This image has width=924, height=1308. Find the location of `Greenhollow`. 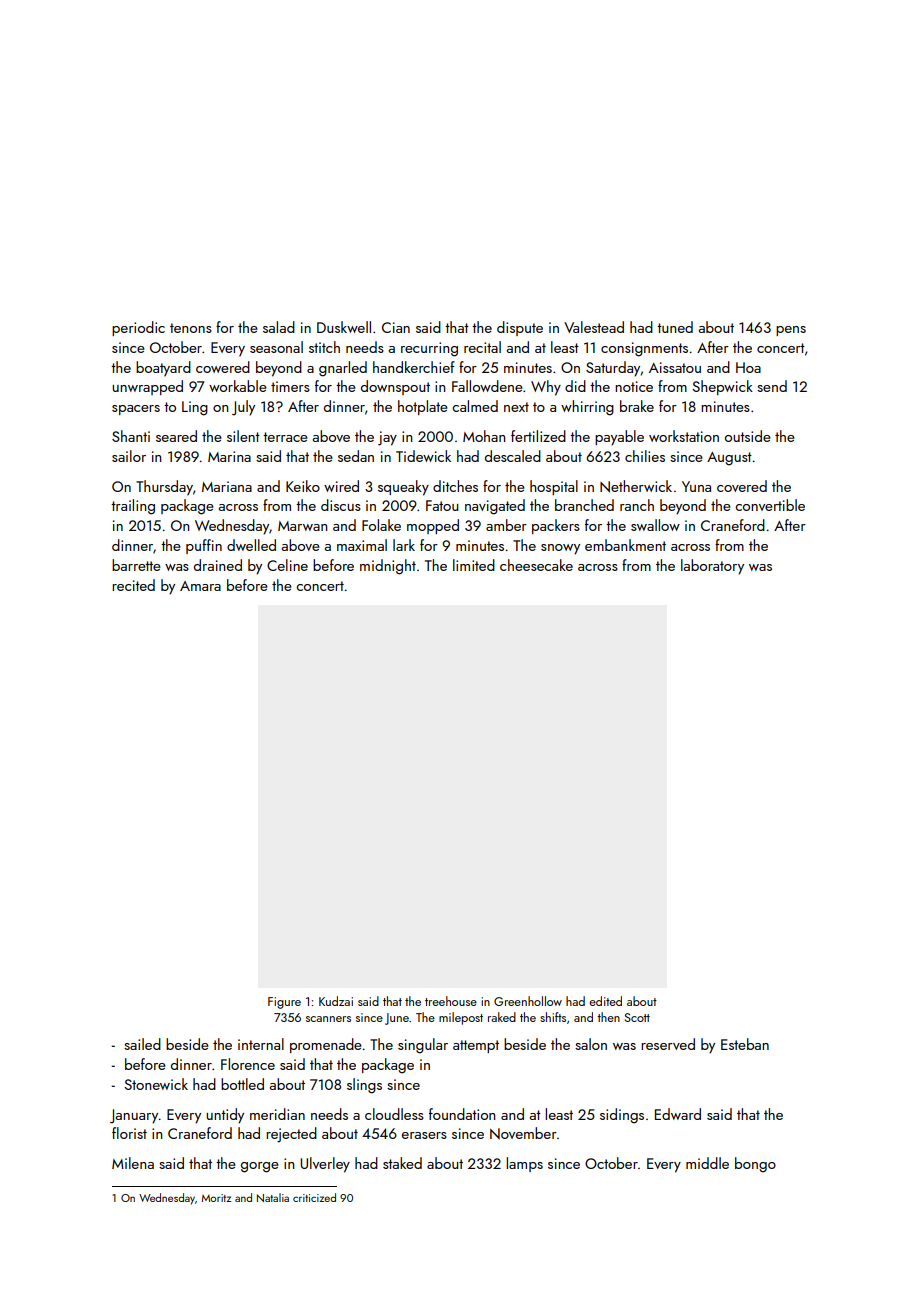

Greenhollow is located at coordinates (528, 1001).
